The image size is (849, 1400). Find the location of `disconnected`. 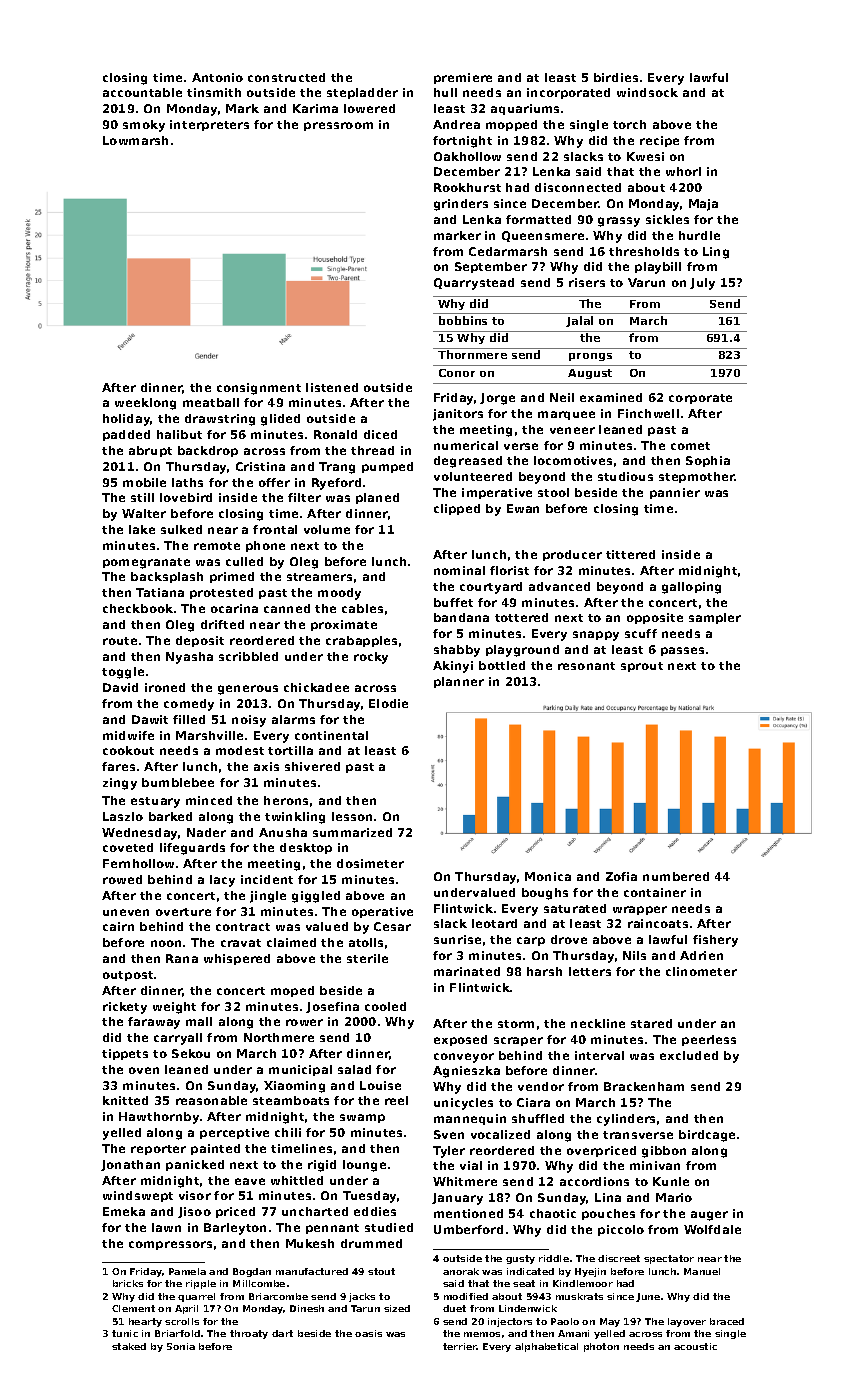

disconnected is located at coordinates (578, 187).
